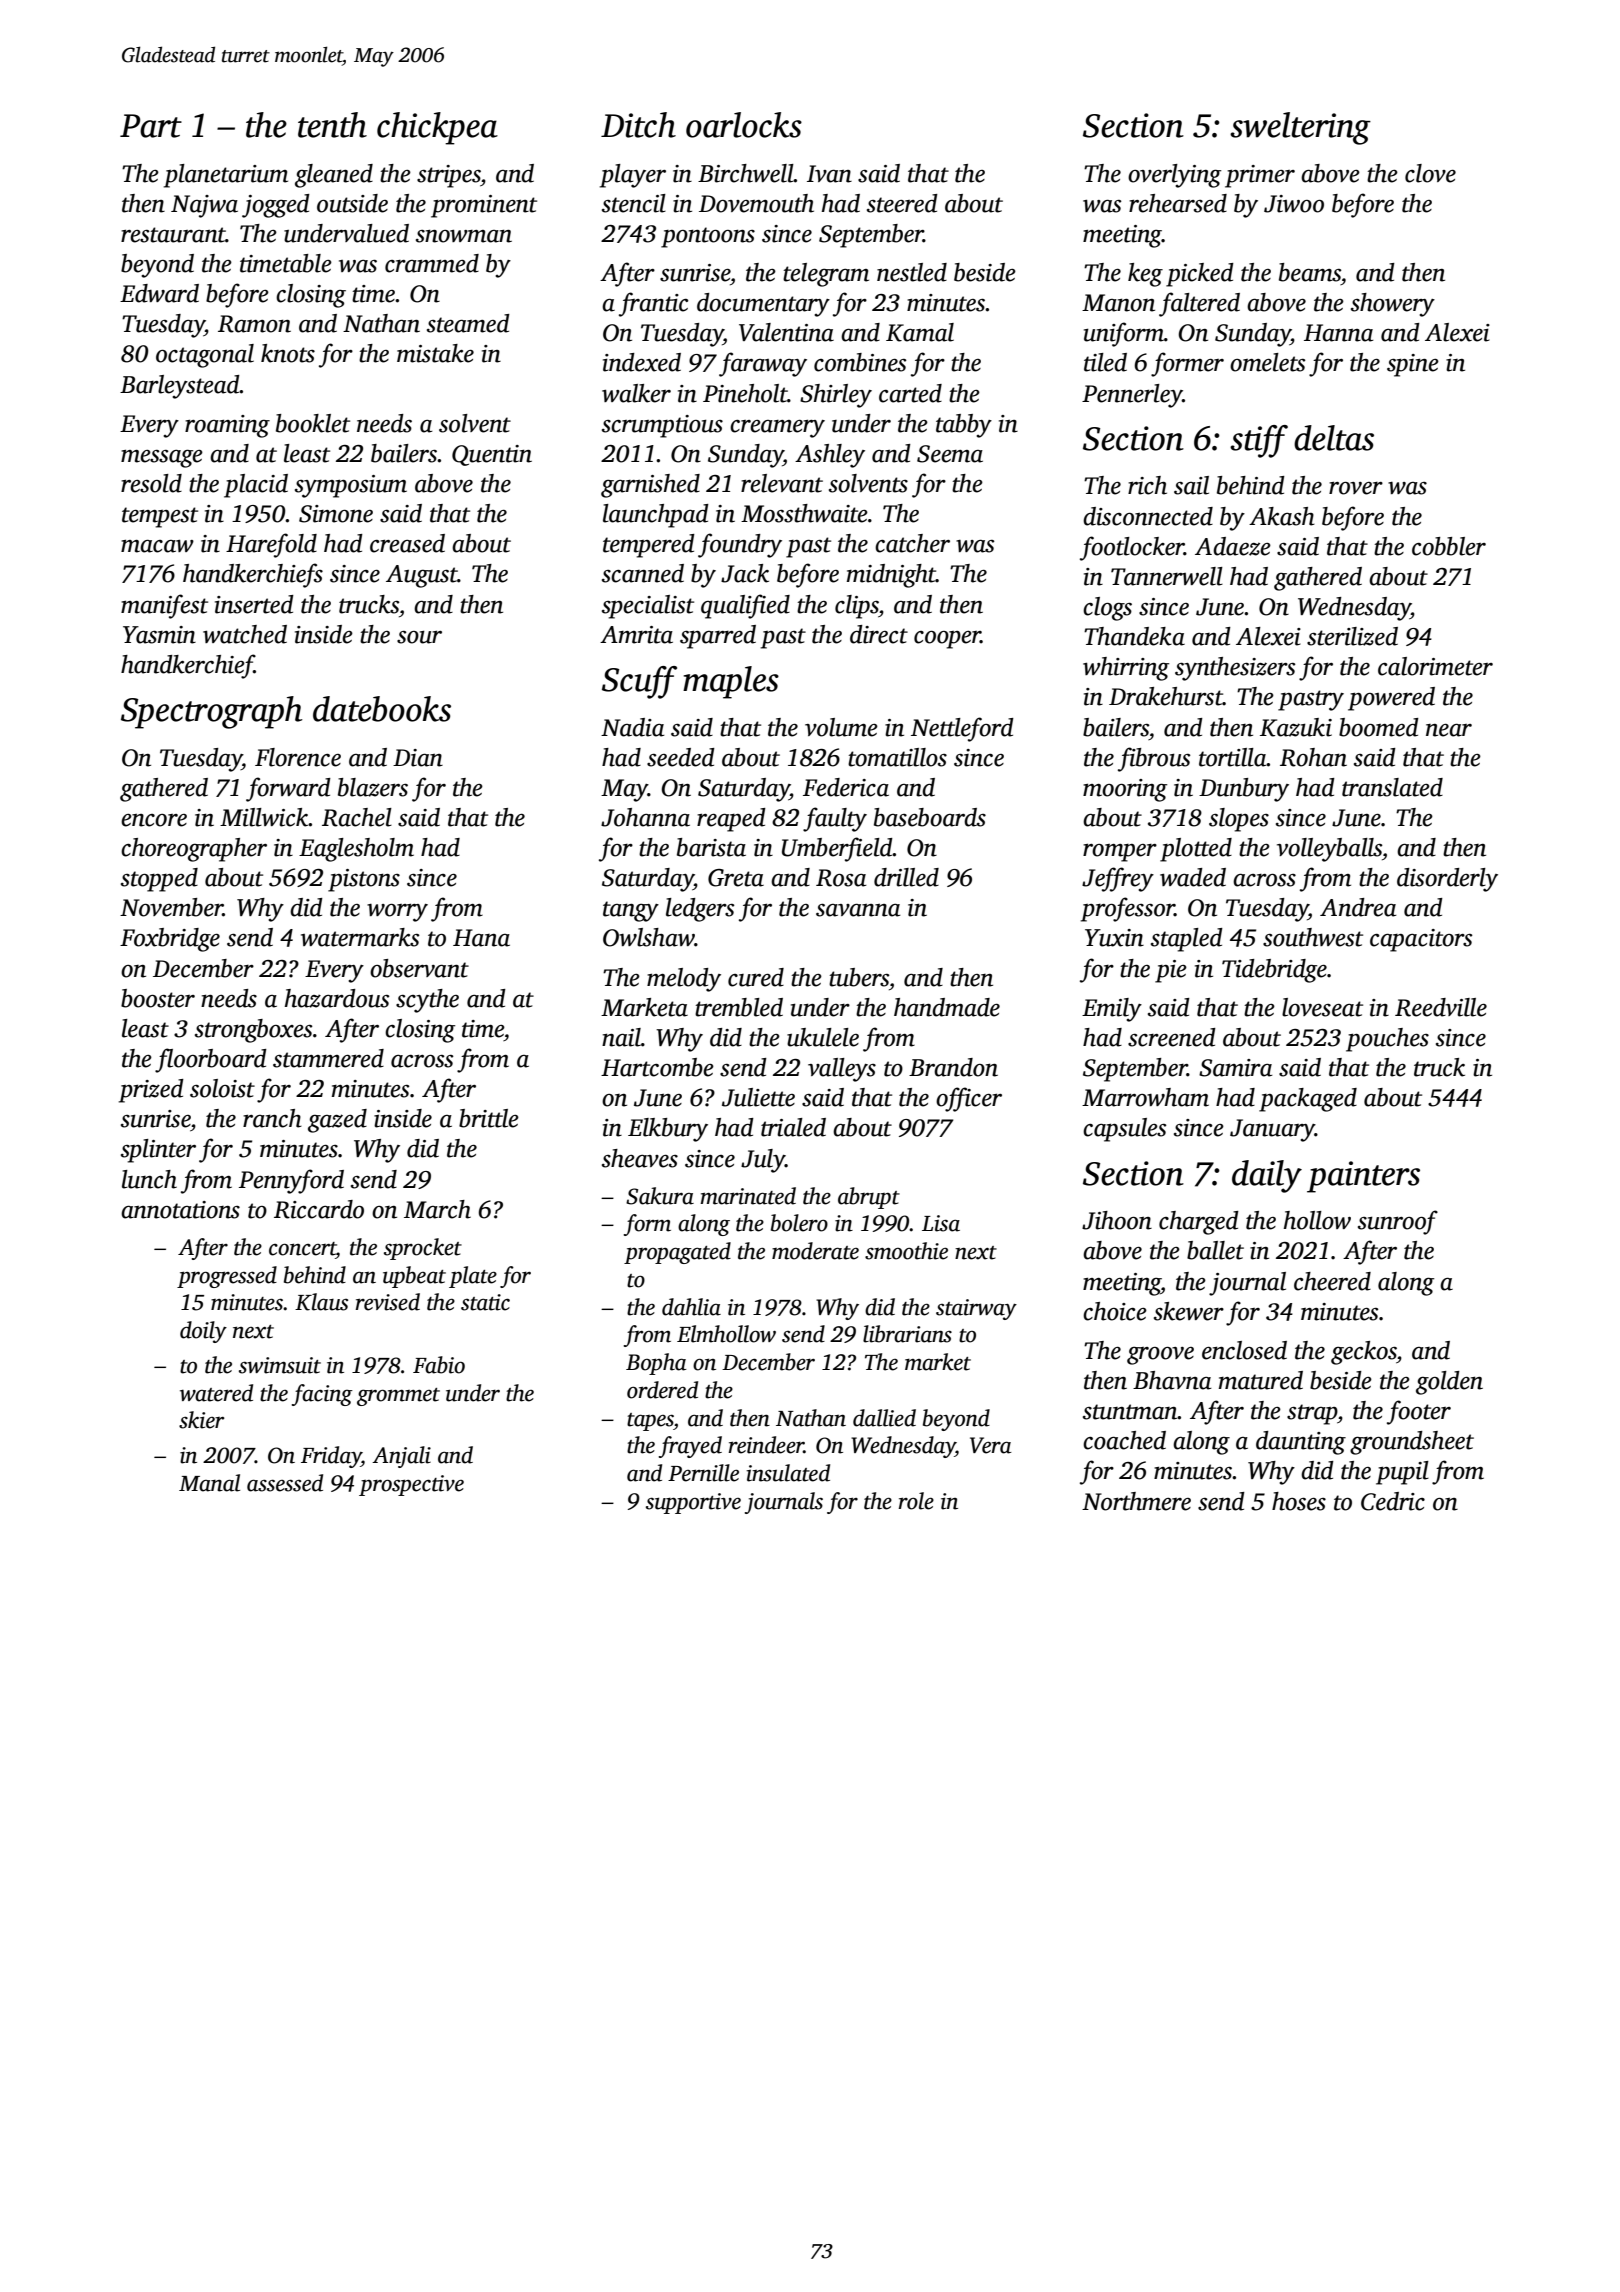 The height and width of the screenshot is (2292, 1620). Describe the element at coordinates (638, 125) in the screenshot. I see `Ditch` at that location.
